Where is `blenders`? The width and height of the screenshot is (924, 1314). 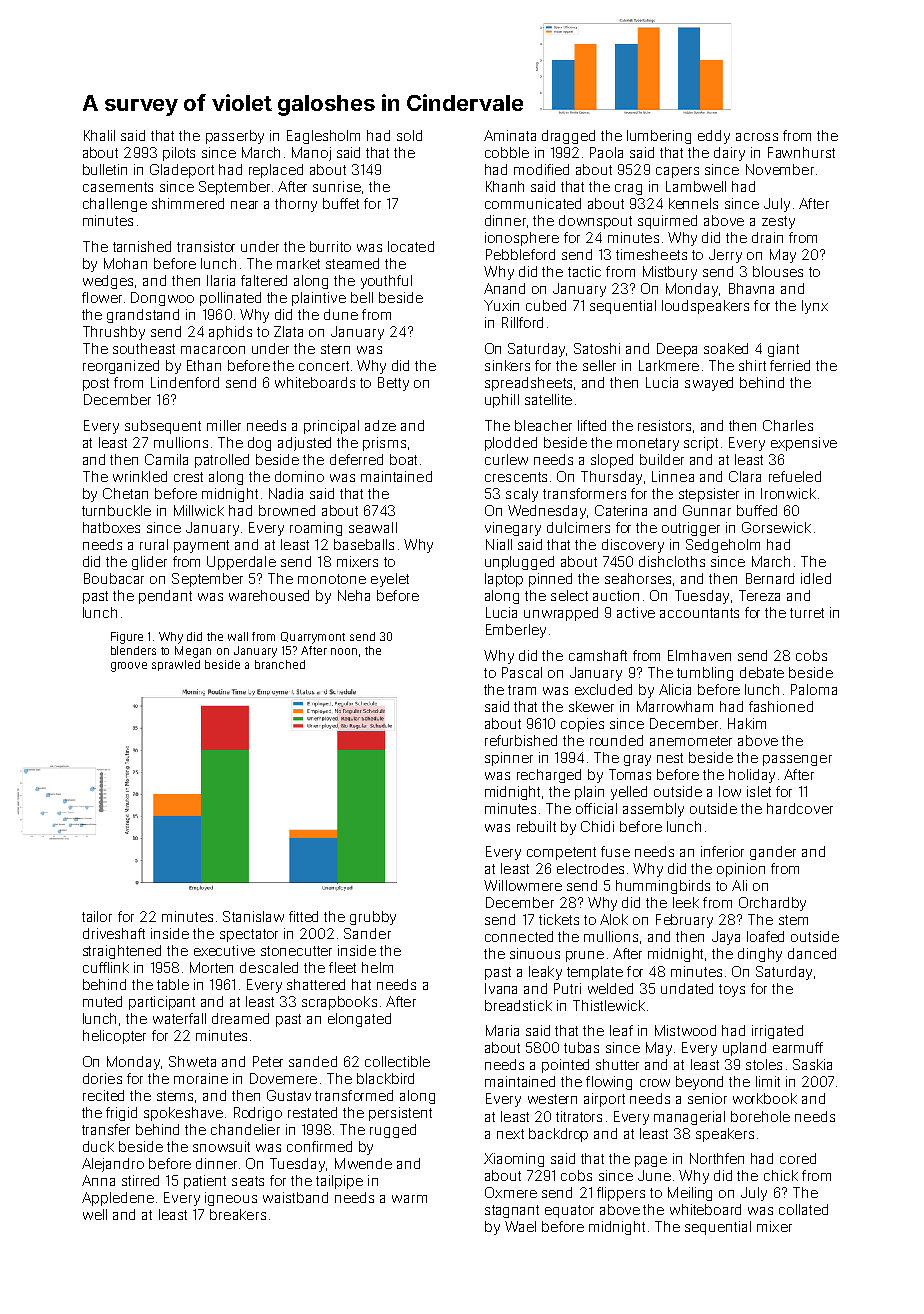 blenders is located at coordinates (133, 650).
